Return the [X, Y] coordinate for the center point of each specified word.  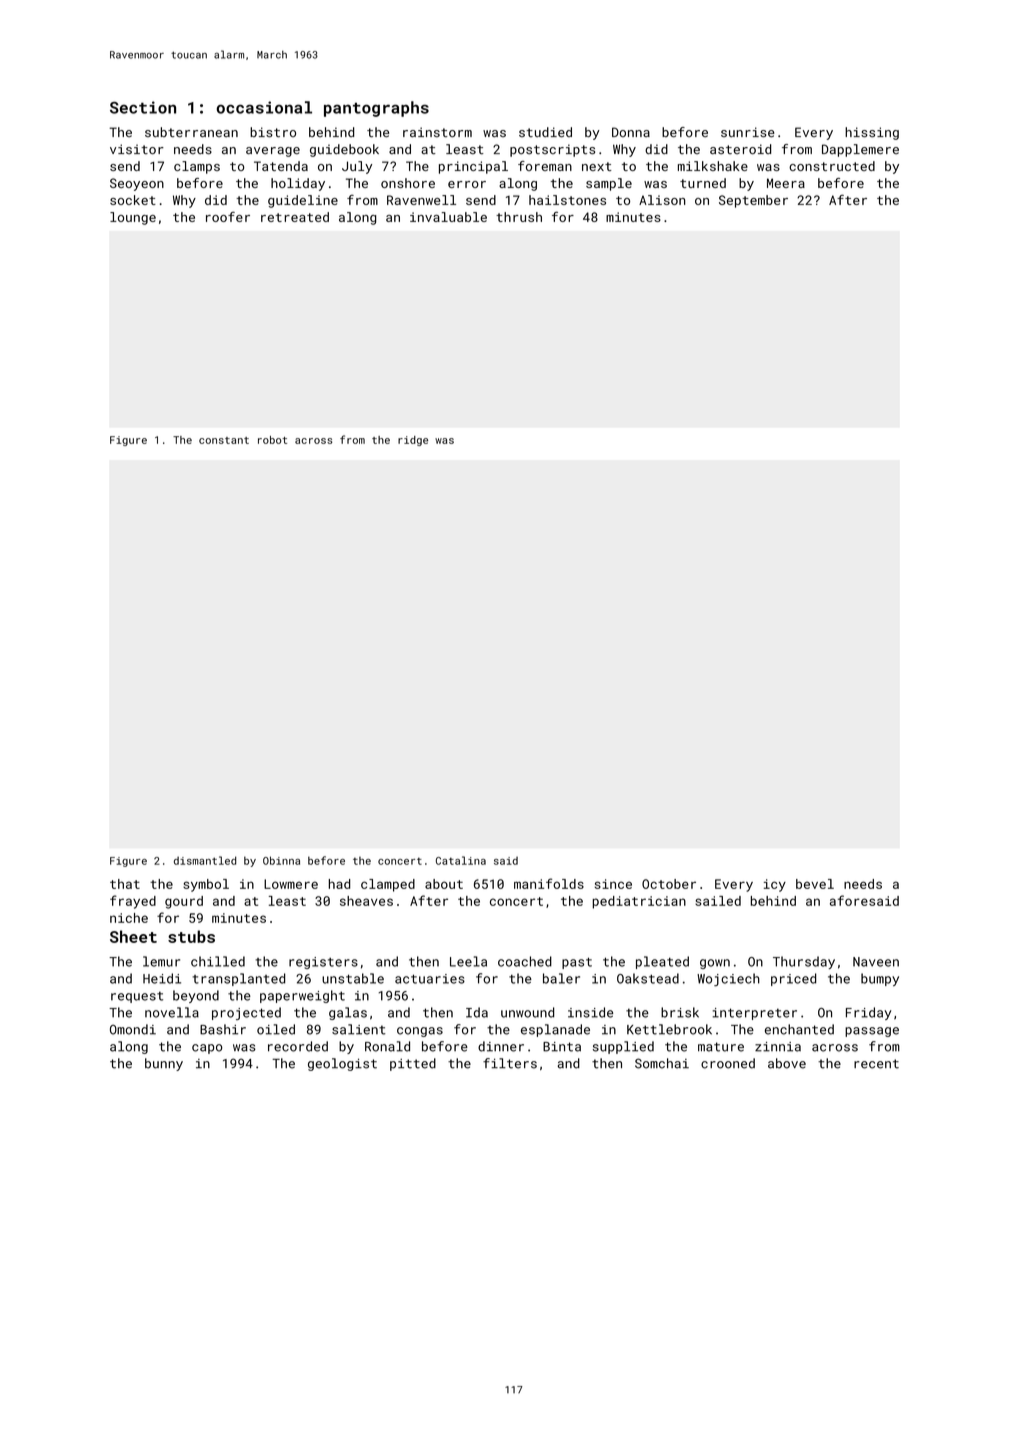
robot [272, 440]
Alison [662, 200]
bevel [815, 884]
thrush [519, 217]
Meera [786, 183]
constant [224, 440]
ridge [413, 441]
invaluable [448, 217]
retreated [295, 217]
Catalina [461, 860]
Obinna [281, 860]
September [753, 201]
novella [172, 1012]
